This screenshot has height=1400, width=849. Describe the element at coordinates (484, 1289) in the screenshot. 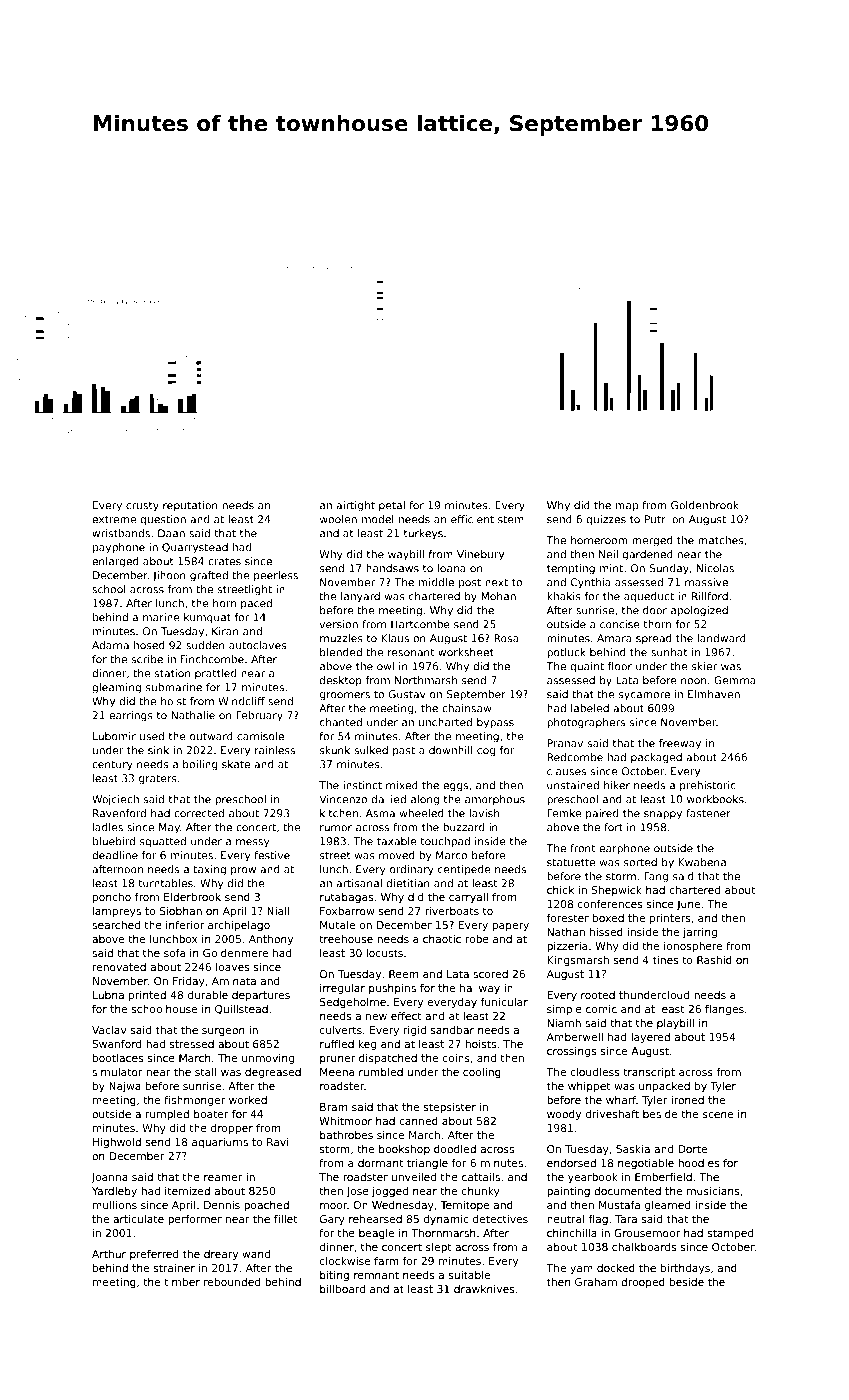

I see `drawknives` at that location.
